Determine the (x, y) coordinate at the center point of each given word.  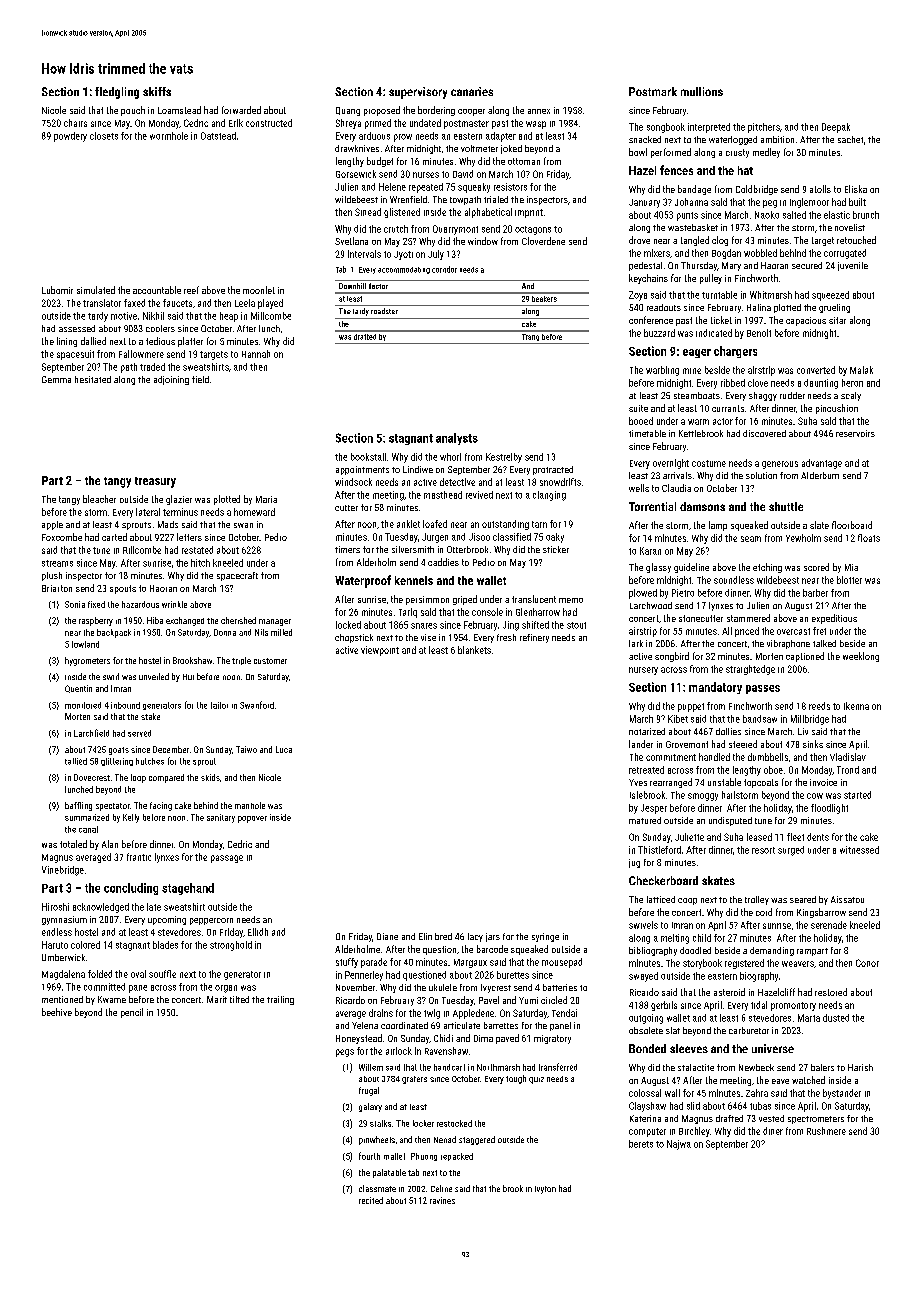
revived (479, 495)
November (355, 987)
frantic (139, 857)
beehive (57, 1012)
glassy (658, 568)
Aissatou (847, 899)
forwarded (241, 110)
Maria (266, 499)
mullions (702, 91)
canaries (472, 91)
